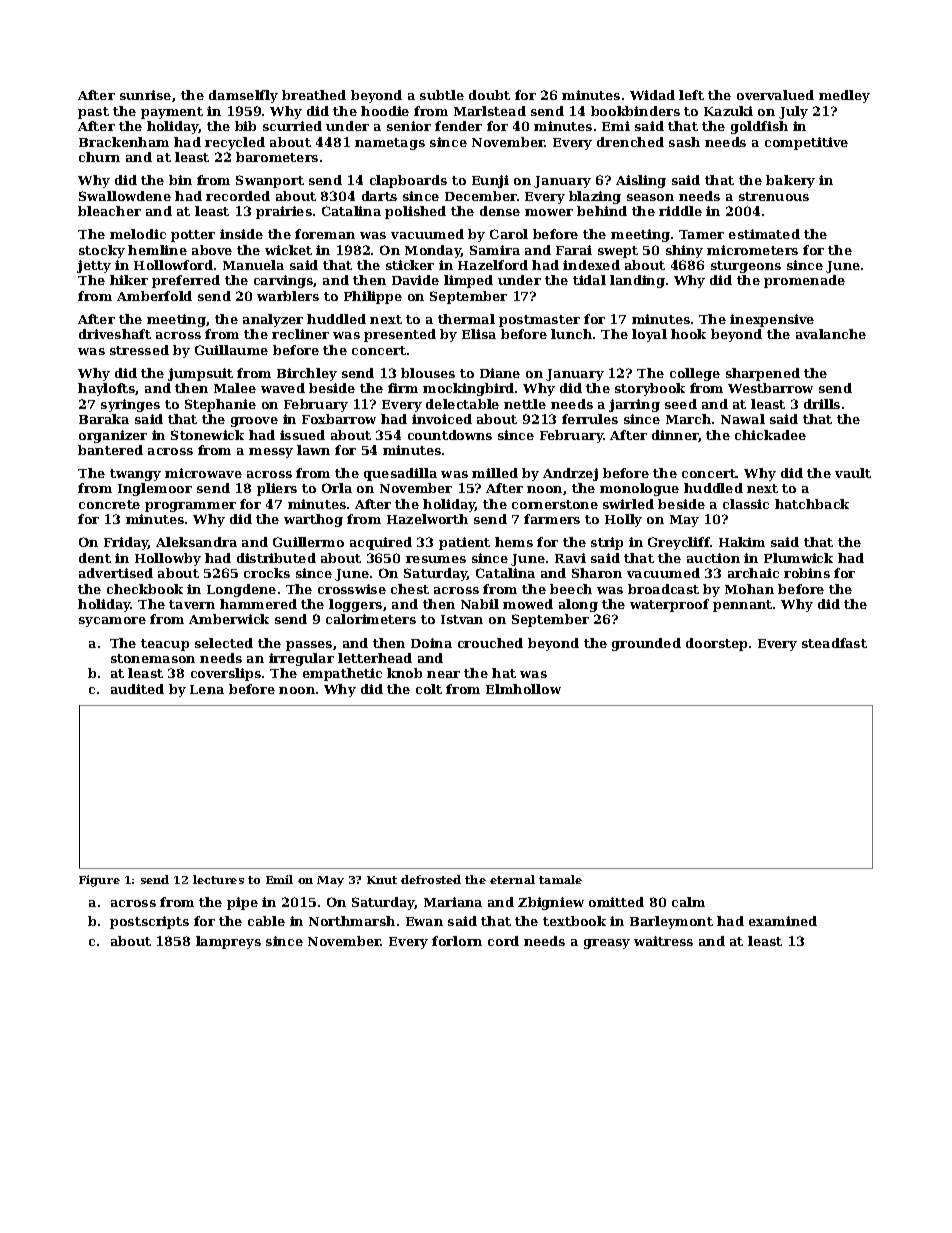 This screenshot has height=1233, width=952. Describe the element at coordinates (400, 474) in the screenshot. I see `quesadilla` at that location.
